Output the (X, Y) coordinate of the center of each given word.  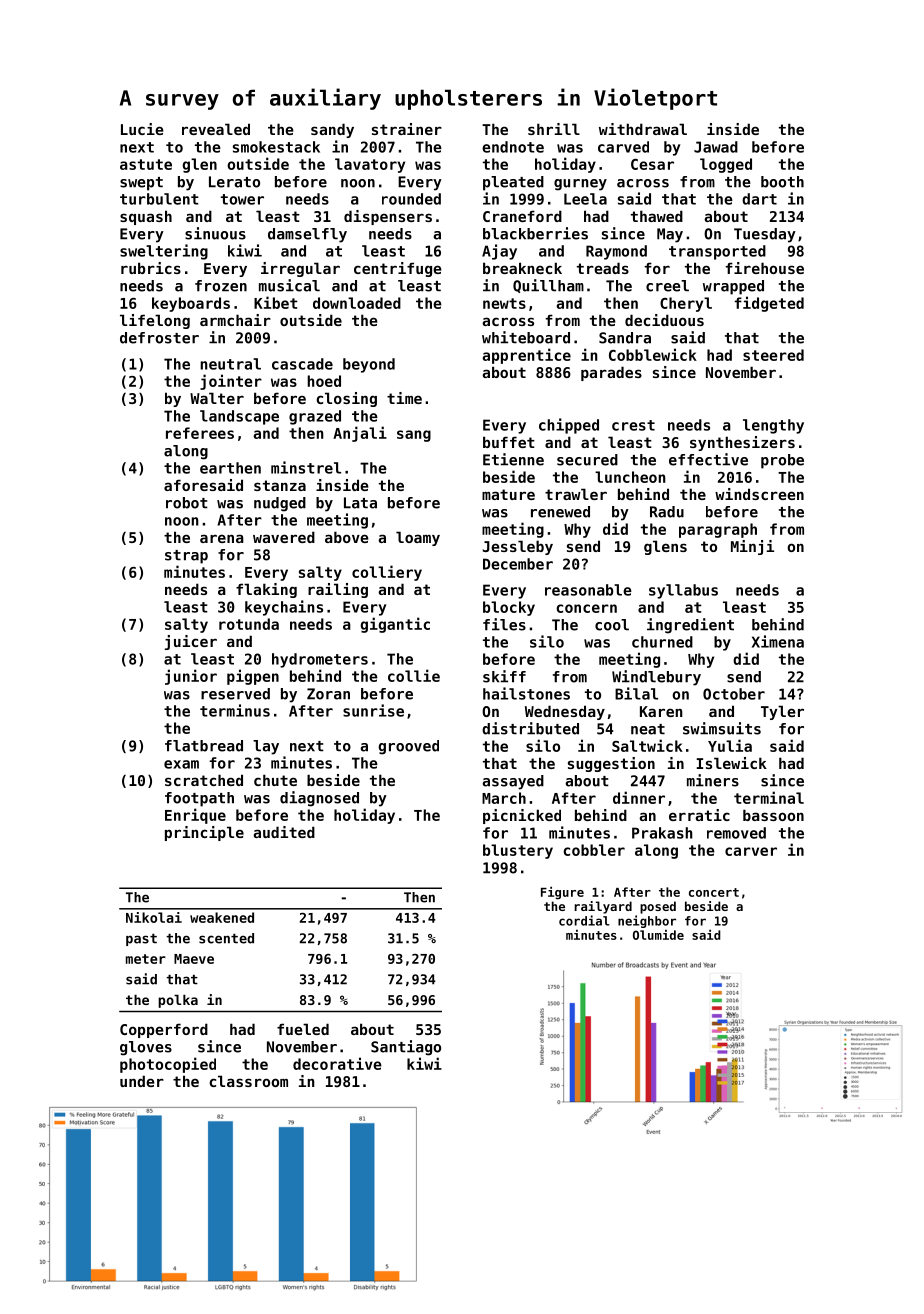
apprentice (526, 356)
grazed (315, 417)
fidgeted (769, 304)
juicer (191, 642)
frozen (221, 286)
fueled (303, 1029)
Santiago (406, 1048)
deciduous (664, 320)
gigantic (395, 625)
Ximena (778, 641)
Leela (585, 199)
